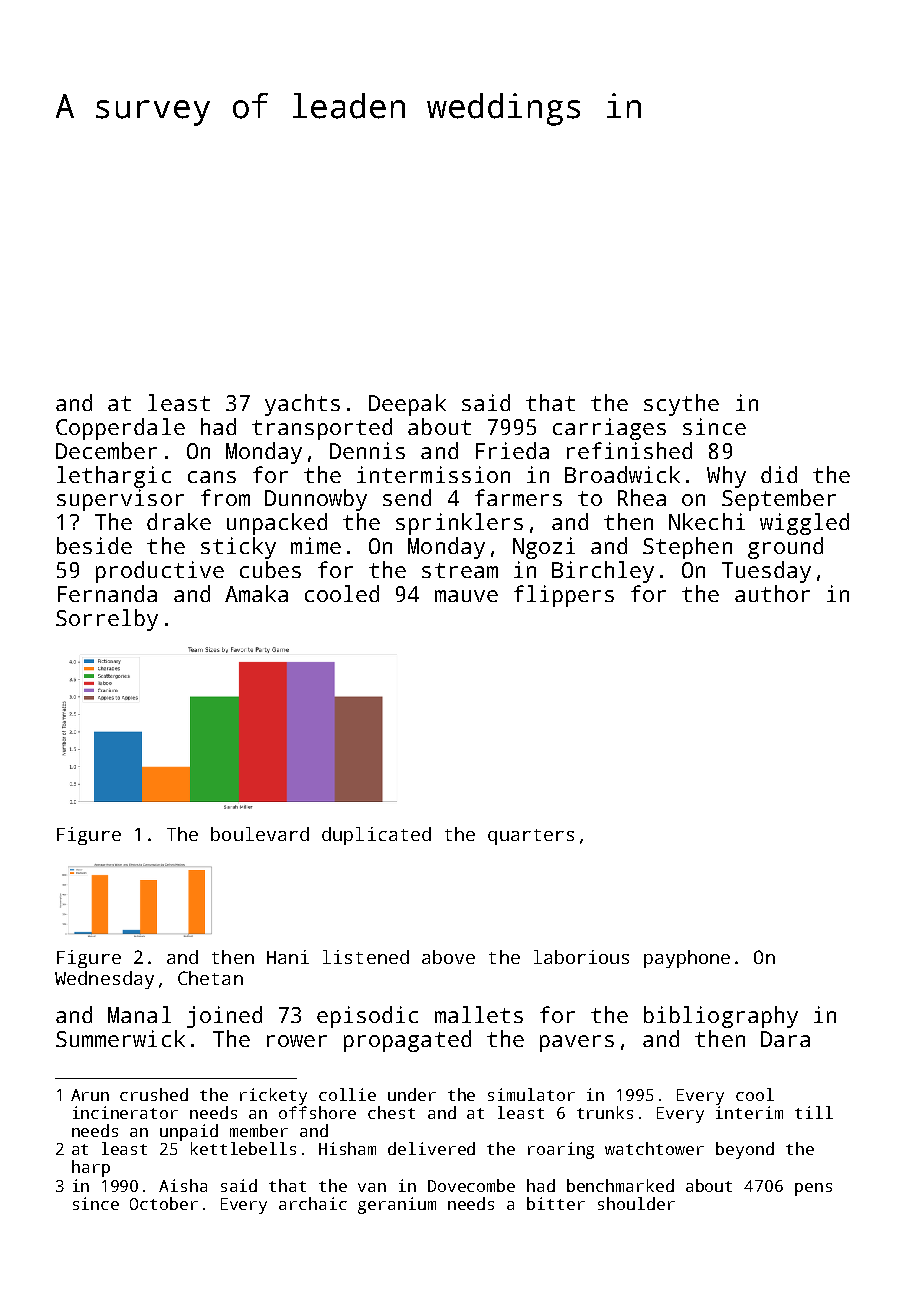  I want to click on Amaka, so click(256, 593).
